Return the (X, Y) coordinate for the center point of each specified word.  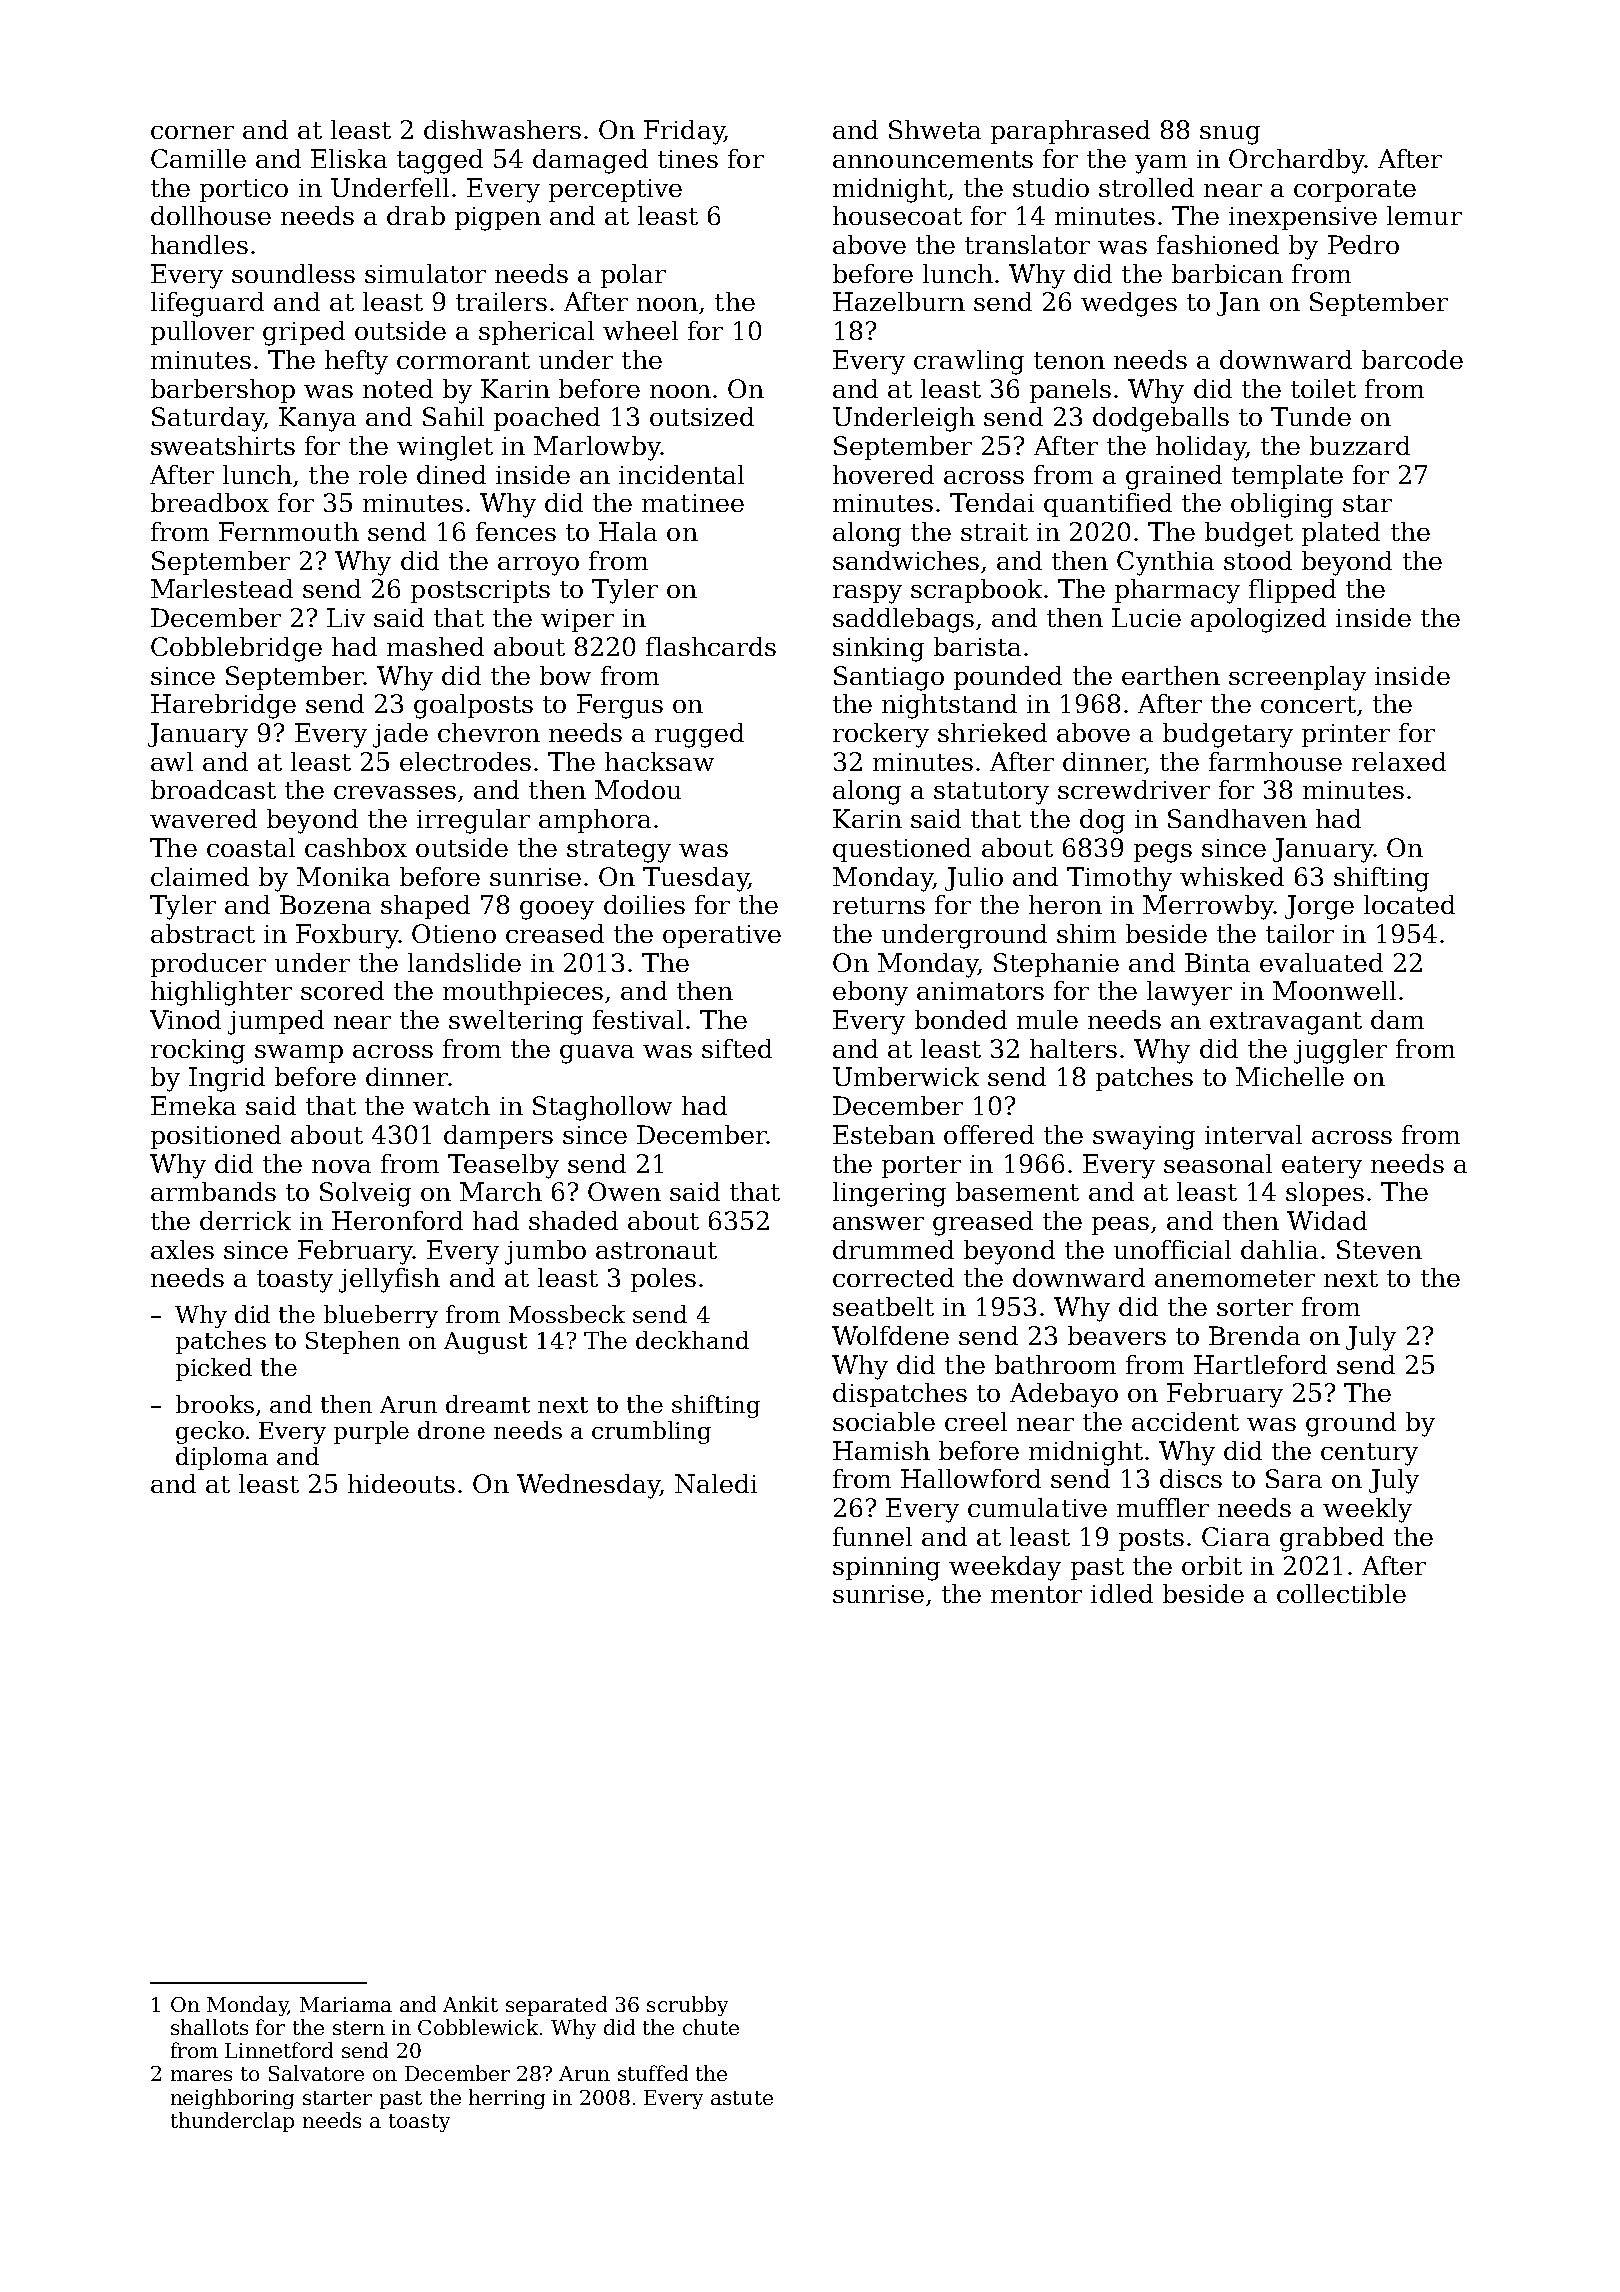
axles (182, 1249)
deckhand (692, 1340)
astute (742, 2098)
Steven (1379, 1249)
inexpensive (1303, 218)
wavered (203, 818)
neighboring (232, 2099)
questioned (902, 850)
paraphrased (1070, 132)
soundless (293, 273)
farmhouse (1275, 761)
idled (1122, 1593)
